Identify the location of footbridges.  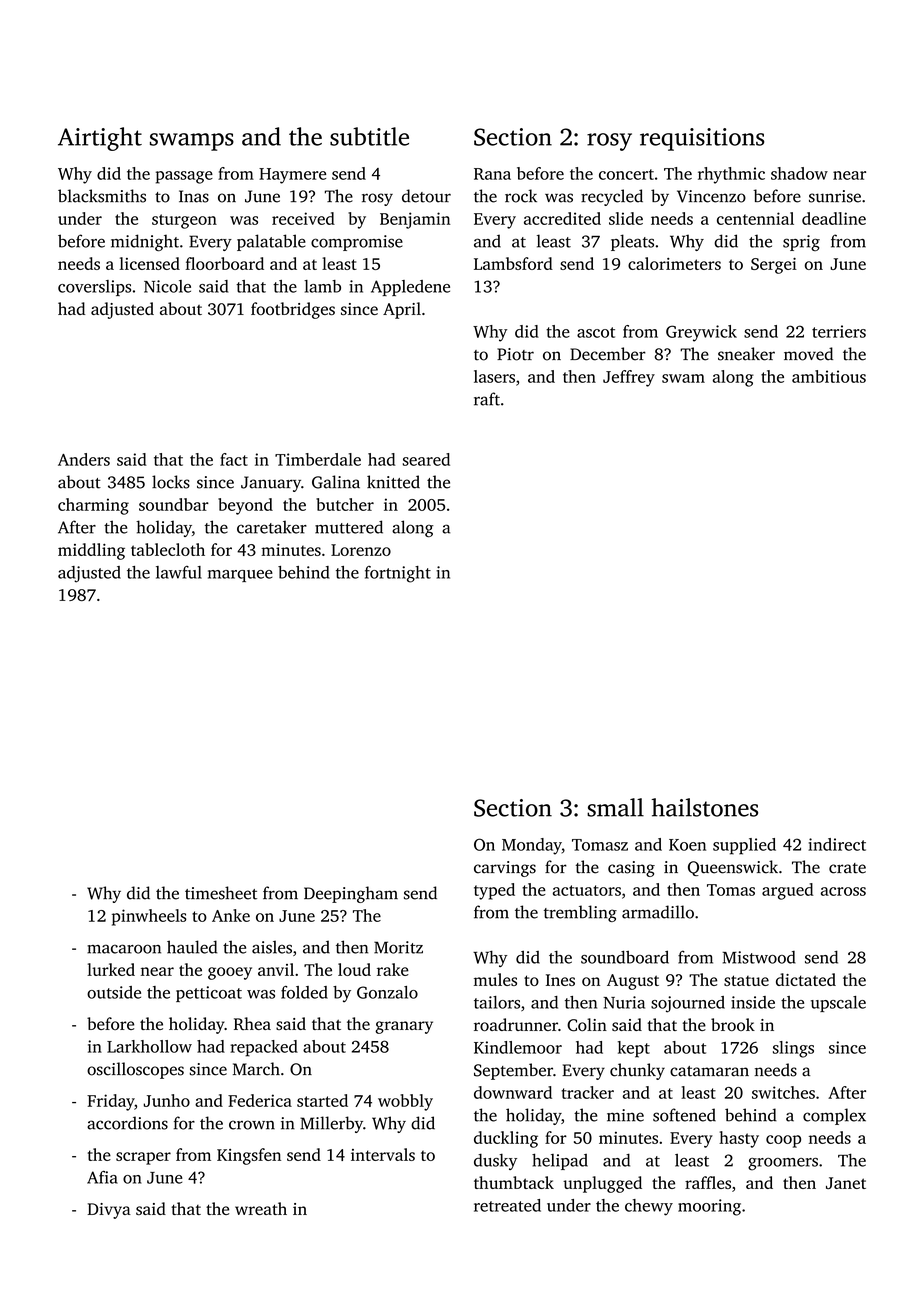
(293, 310).
